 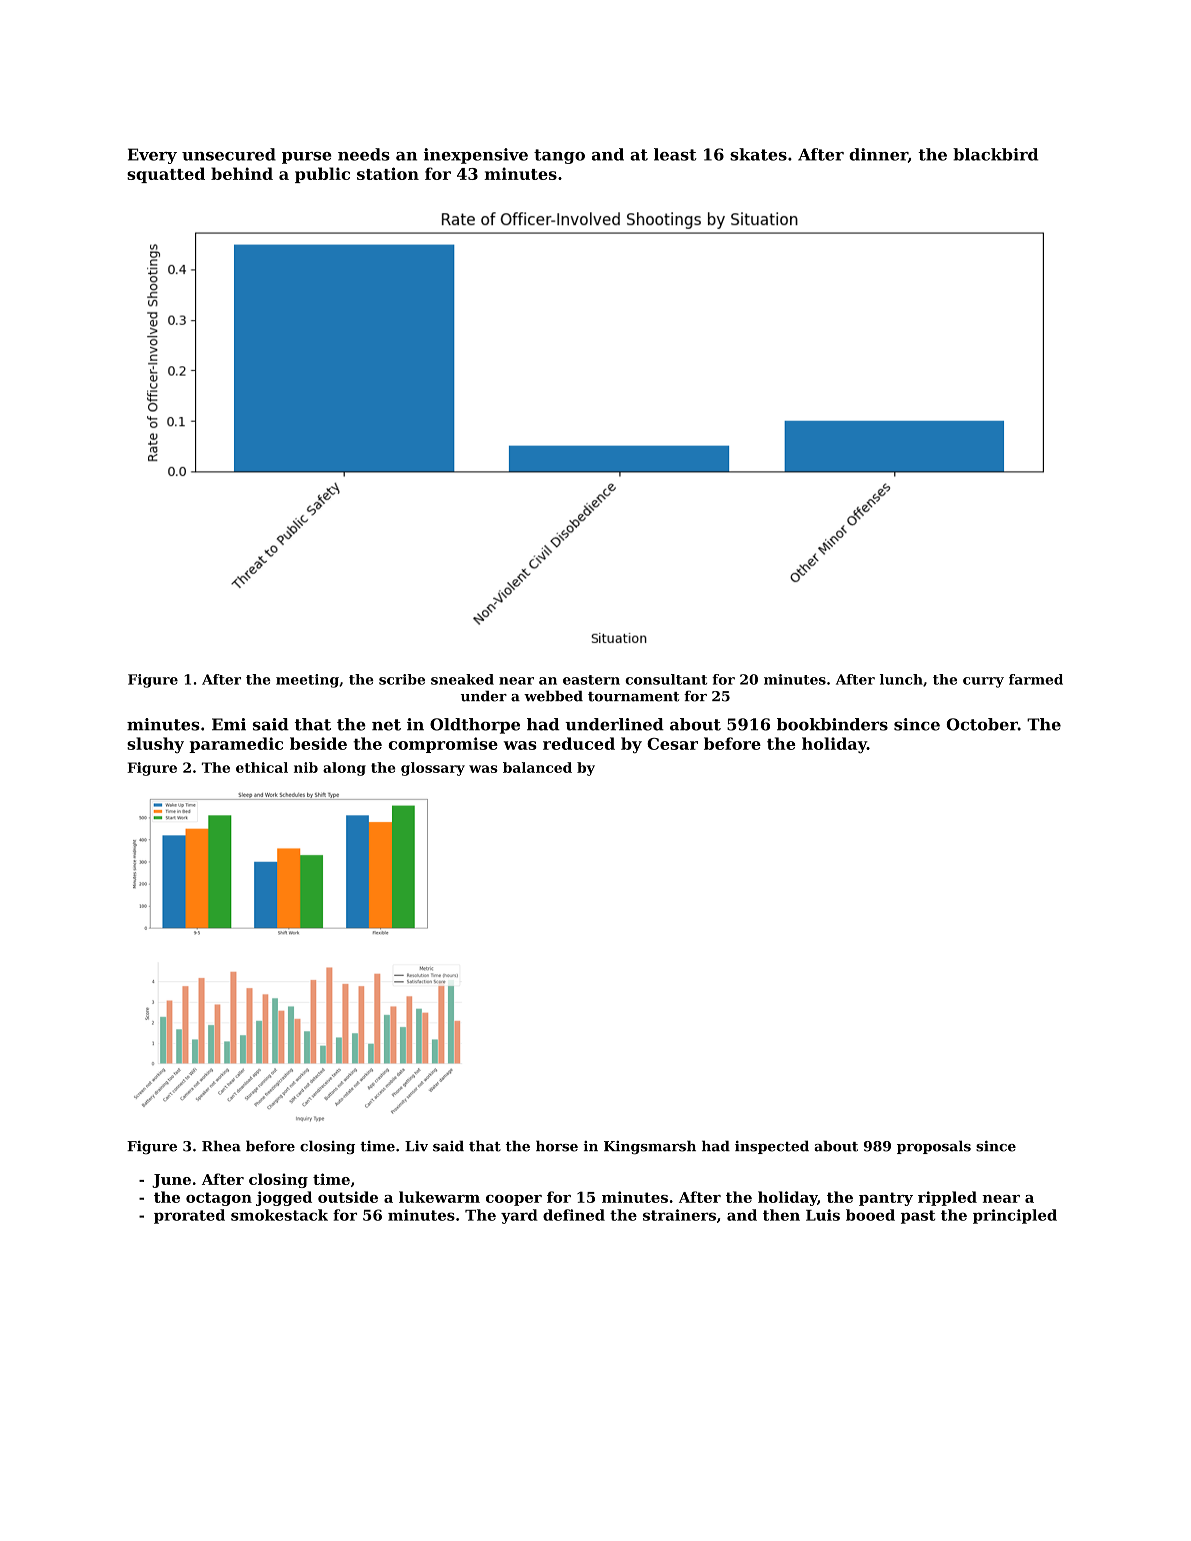 I want to click on defined, so click(x=574, y=1215).
